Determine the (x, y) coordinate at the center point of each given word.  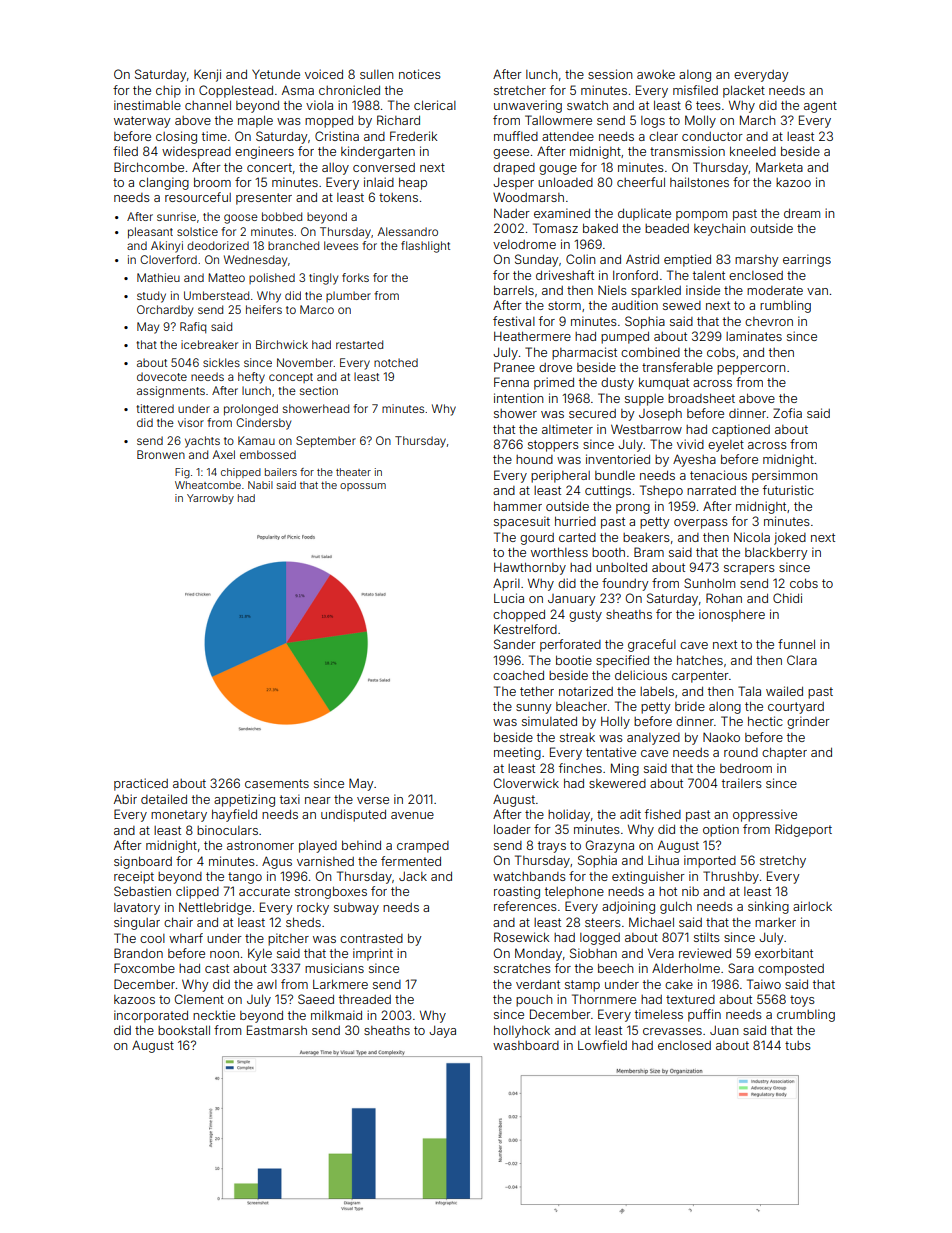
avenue (412, 815)
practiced (141, 784)
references (525, 906)
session (610, 74)
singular (137, 923)
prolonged (251, 410)
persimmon (784, 476)
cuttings (608, 491)
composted (791, 970)
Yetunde (276, 74)
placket (744, 91)
